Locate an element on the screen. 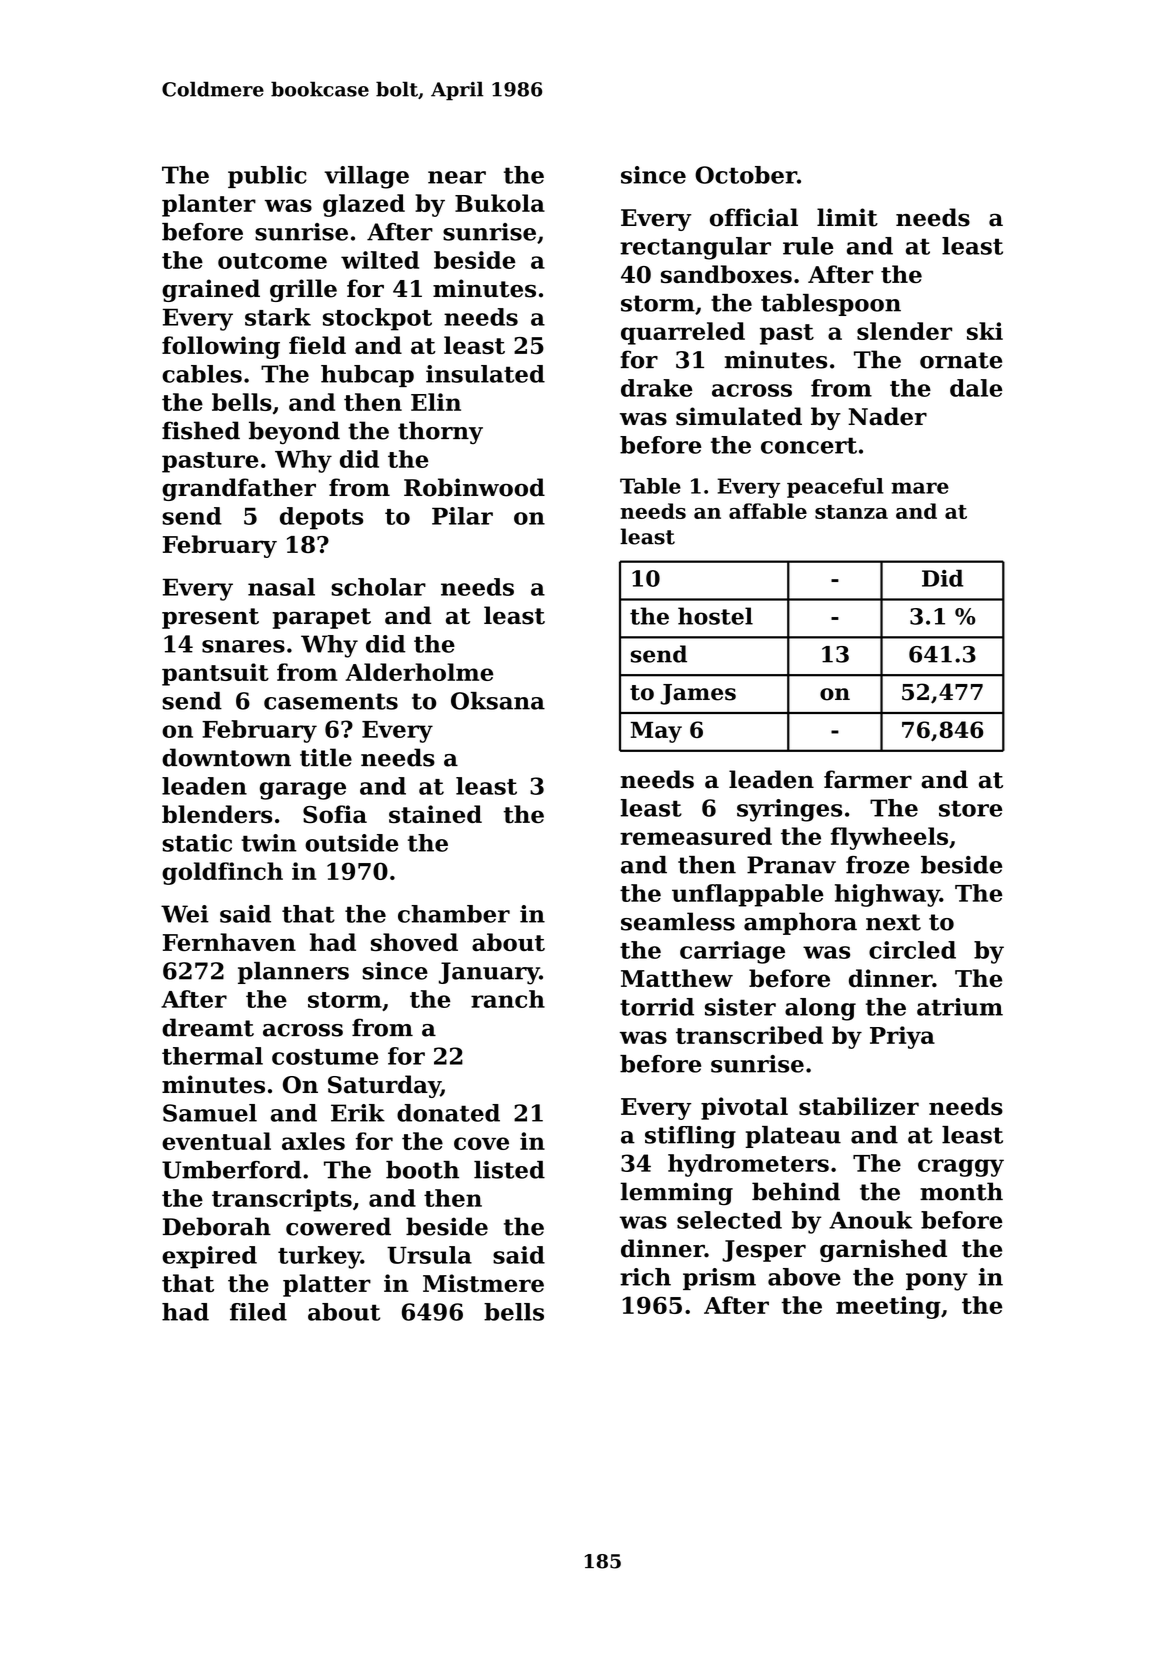  Wei is located at coordinates (185, 914).
